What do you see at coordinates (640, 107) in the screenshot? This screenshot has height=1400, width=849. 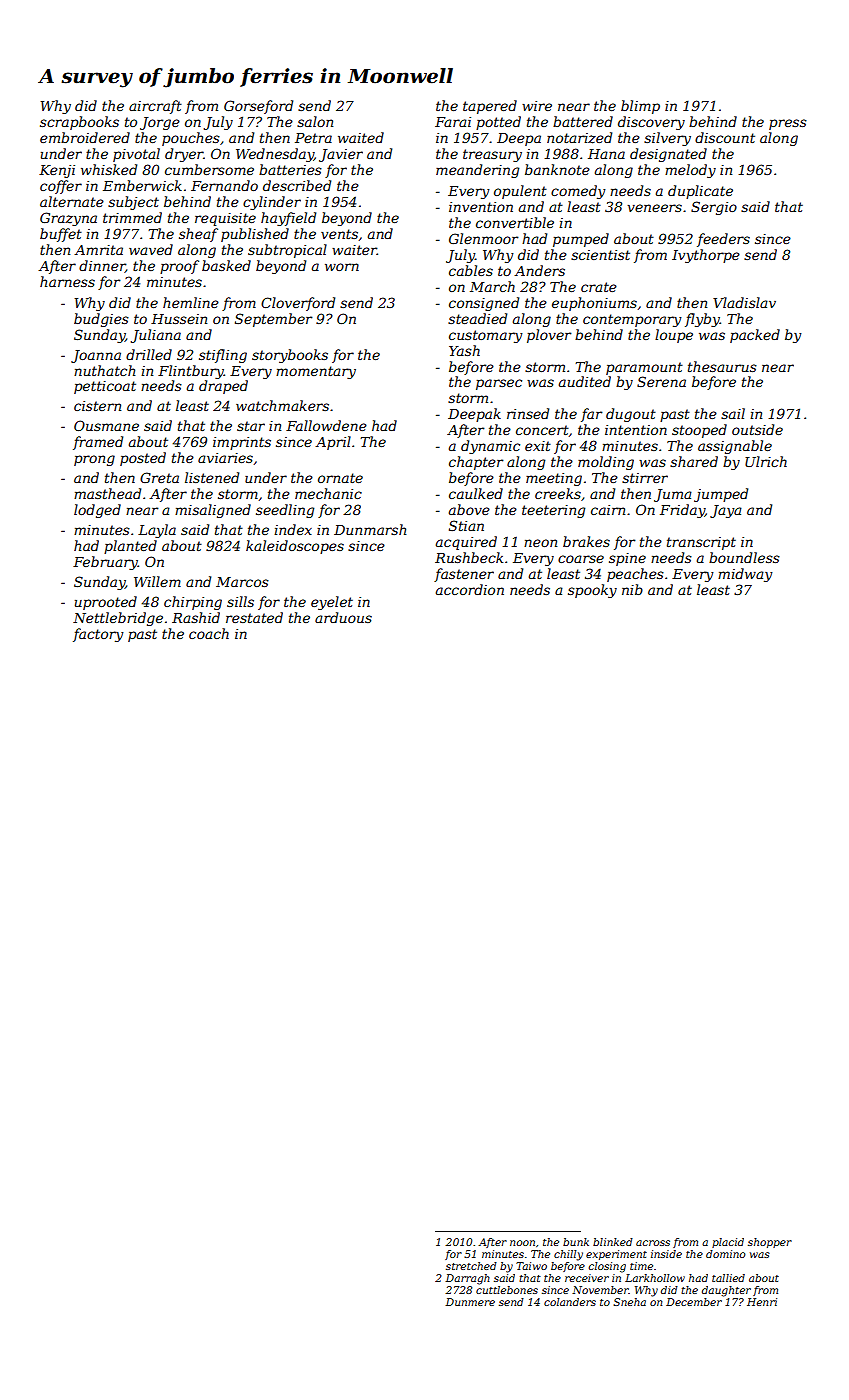 I see `blimp` at bounding box center [640, 107].
